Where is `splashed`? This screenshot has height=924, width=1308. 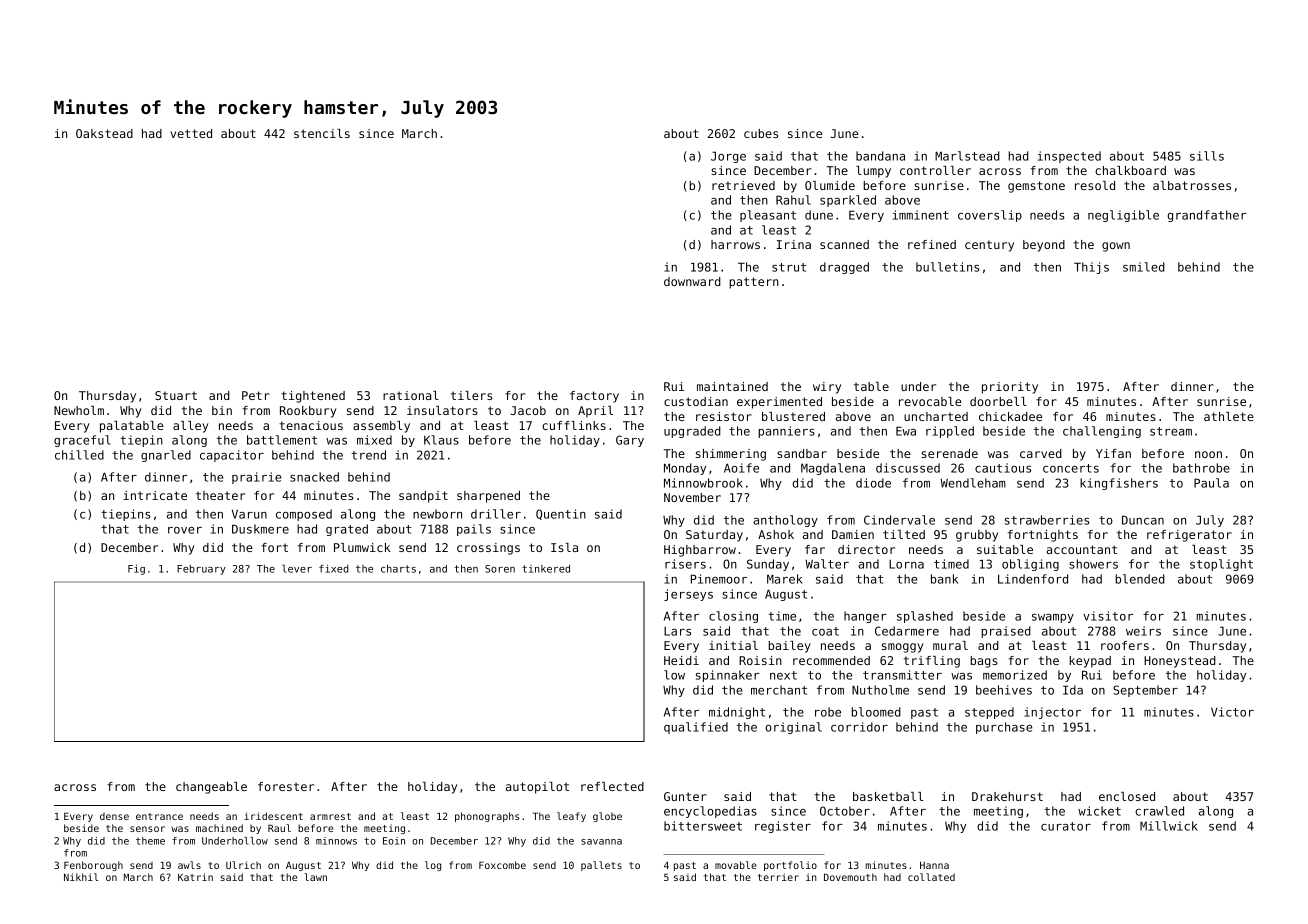 splashed is located at coordinates (925, 617).
